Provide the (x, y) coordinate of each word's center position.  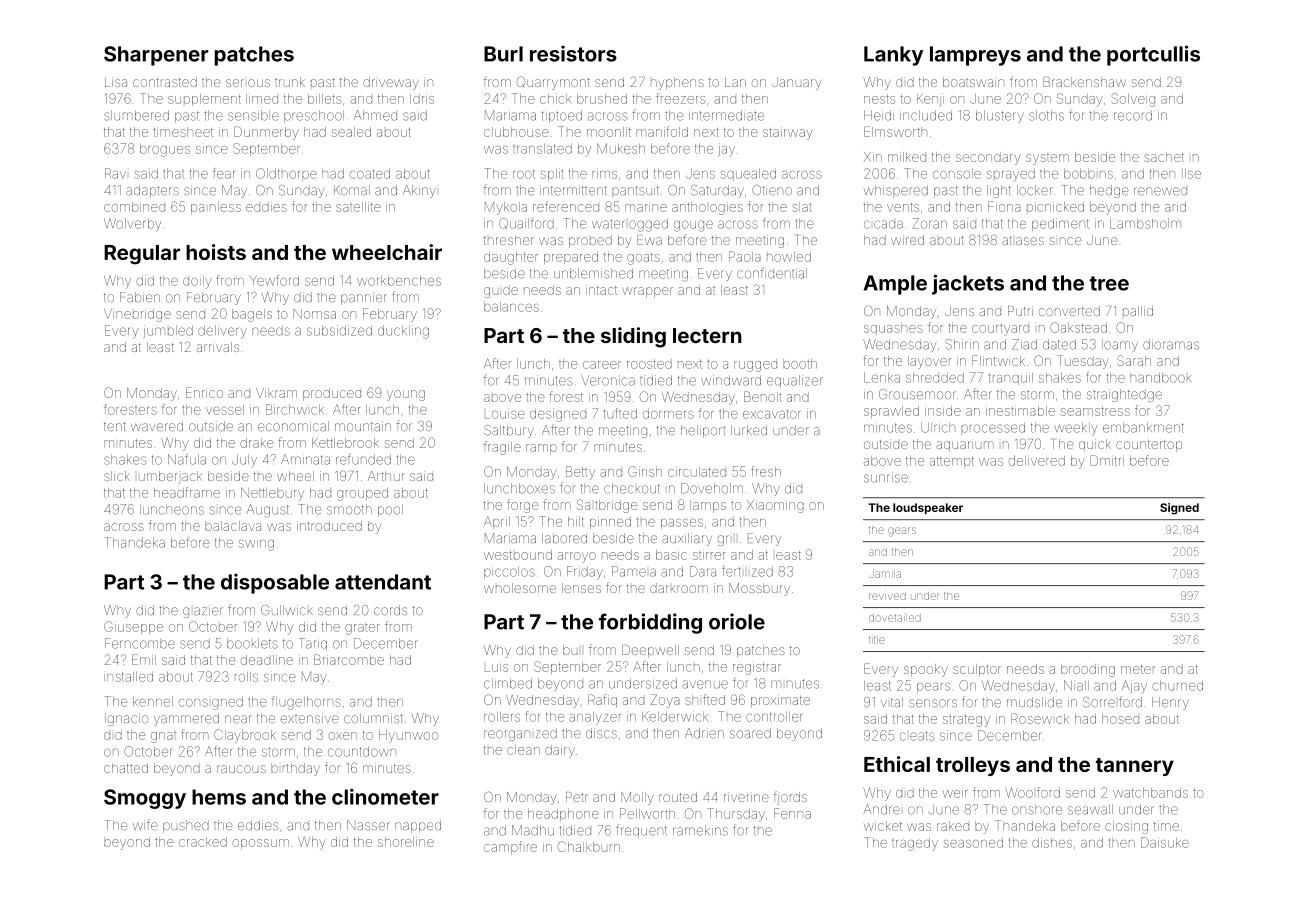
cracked (203, 842)
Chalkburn (589, 846)
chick (555, 99)
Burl (503, 54)
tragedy (915, 844)
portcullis (1153, 55)
